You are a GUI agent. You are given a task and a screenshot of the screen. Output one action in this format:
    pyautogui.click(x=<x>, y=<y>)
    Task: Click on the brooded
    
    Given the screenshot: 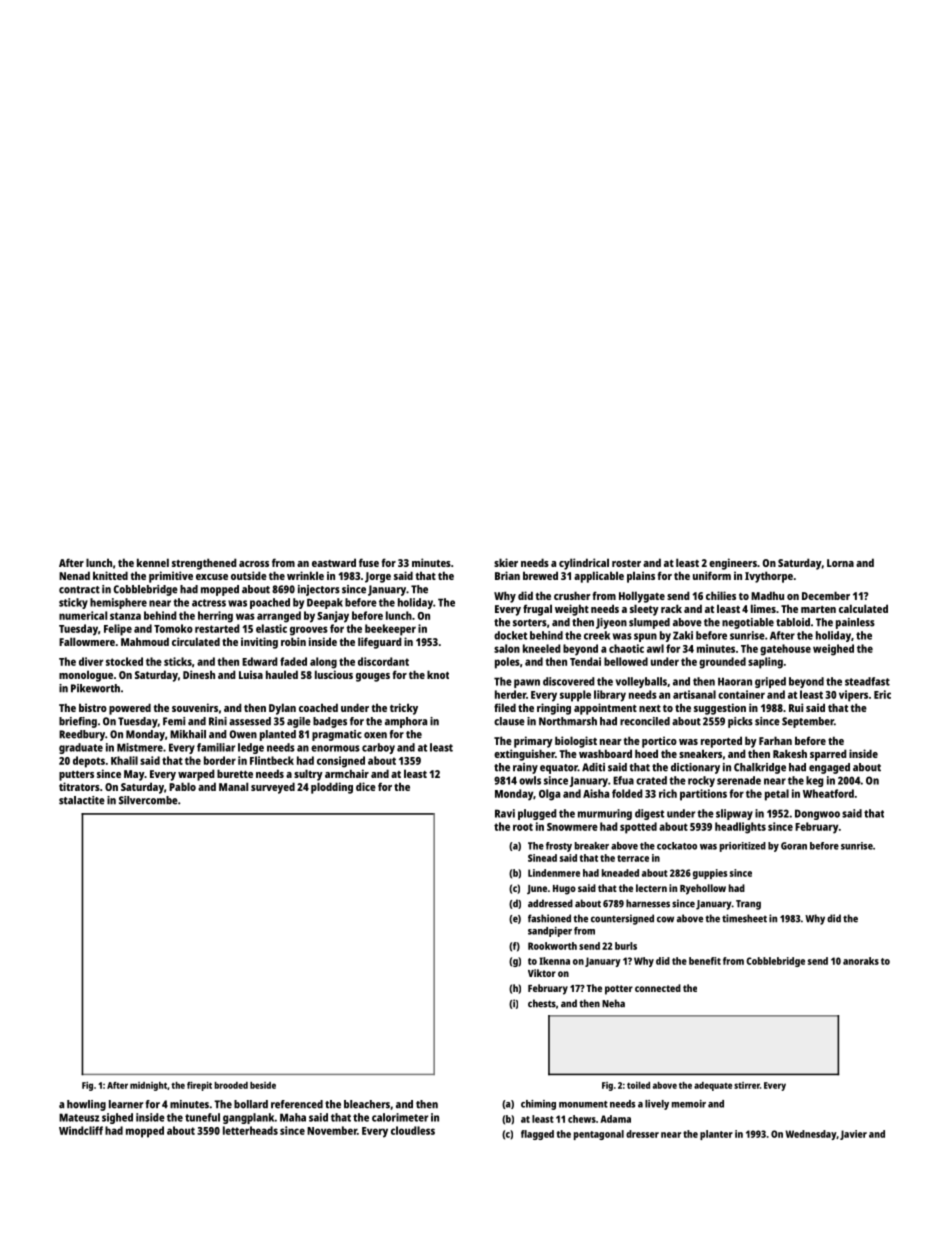 What is the action you would take?
    pyautogui.click(x=231, y=1085)
